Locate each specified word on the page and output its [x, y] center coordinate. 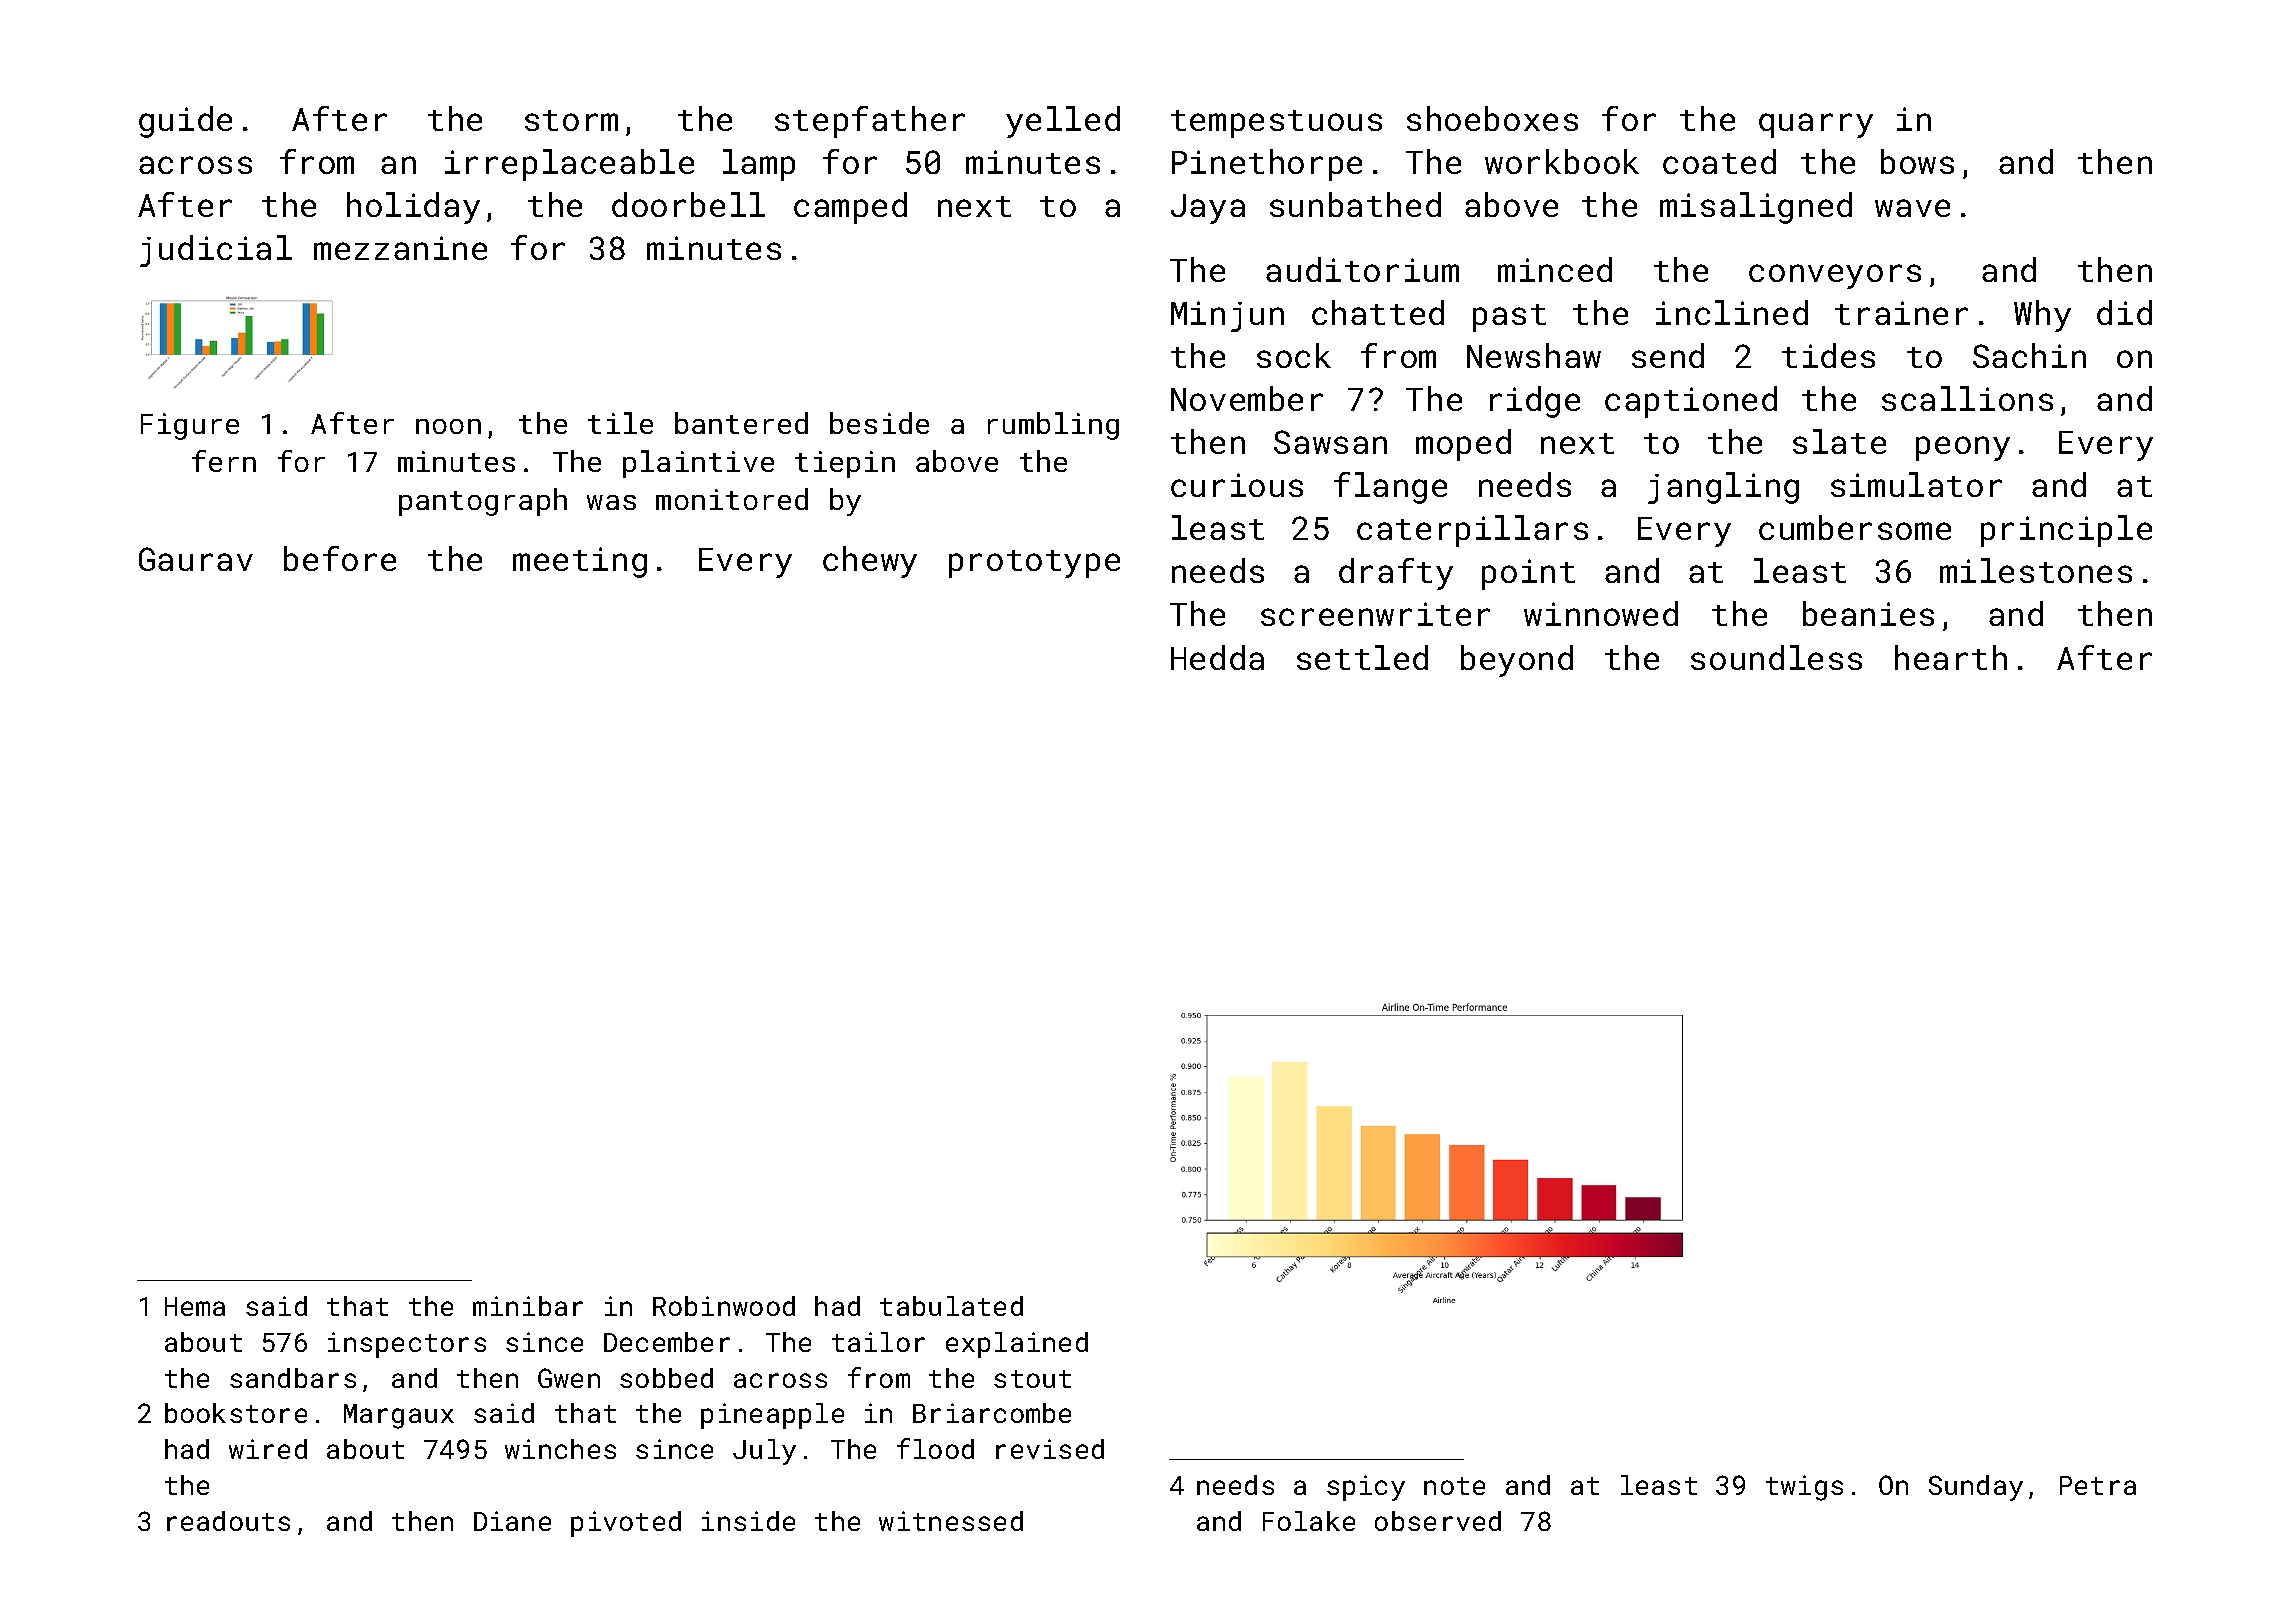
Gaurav [196, 559]
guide [185, 122]
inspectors [407, 1345]
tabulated [951, 1306]
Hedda [1217, 657]
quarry [1816, 125]
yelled [1063, 122]
